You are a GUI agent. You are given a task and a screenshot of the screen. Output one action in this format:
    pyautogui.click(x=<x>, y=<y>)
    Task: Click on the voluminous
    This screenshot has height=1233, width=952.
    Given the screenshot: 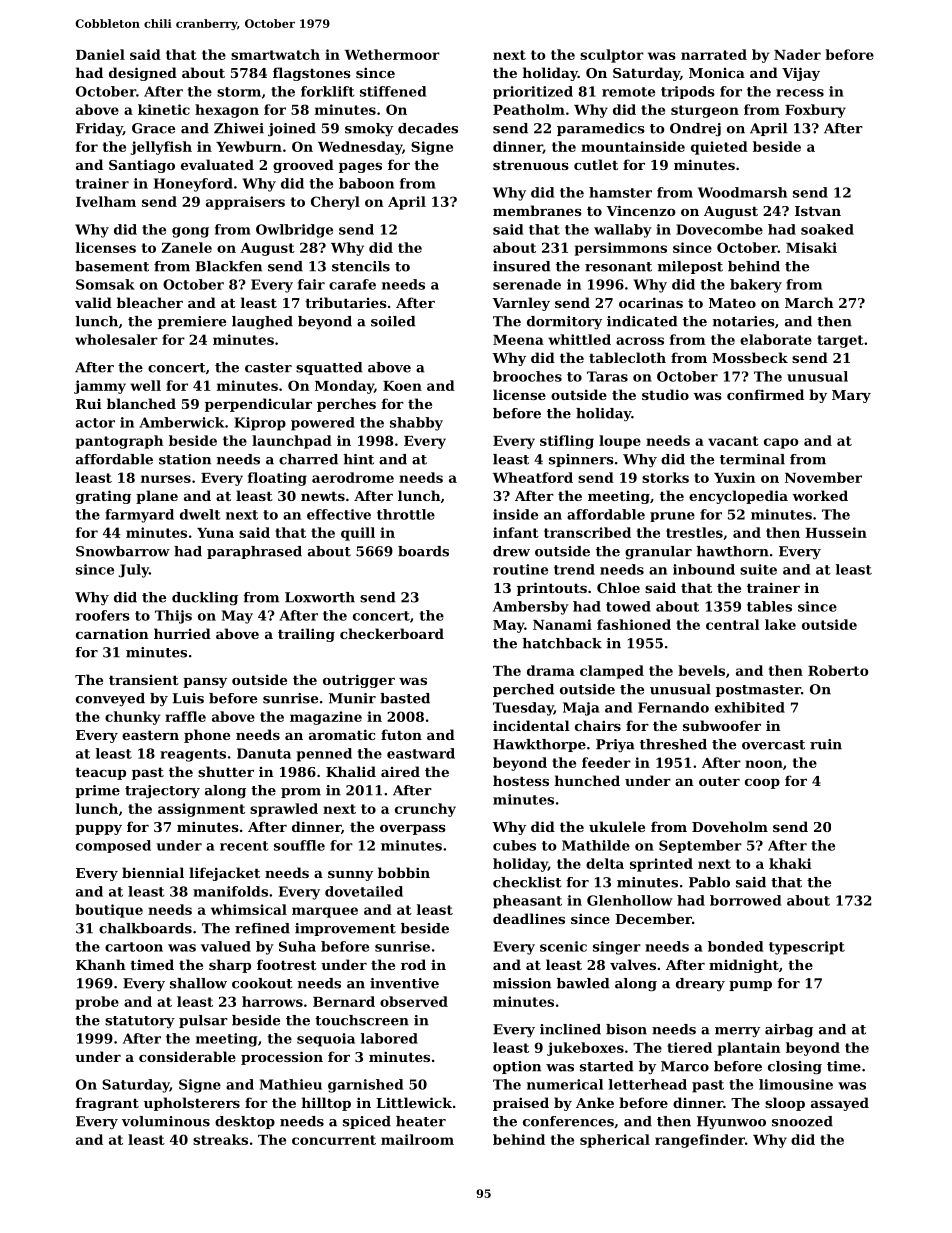 What is the action you would take?
    pyautogui.click(x=166, y=1121)
